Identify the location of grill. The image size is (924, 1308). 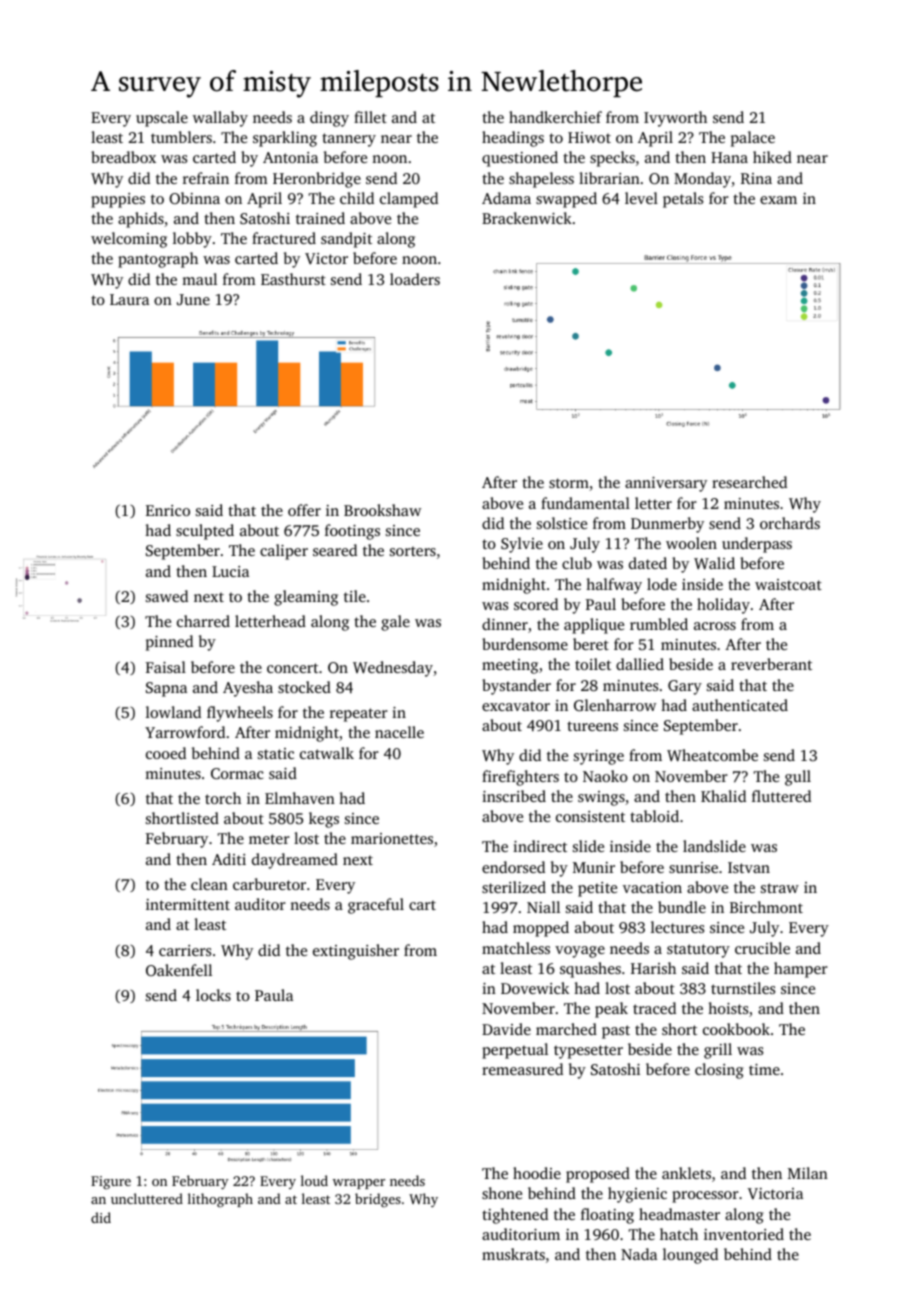
(718, 1051).
